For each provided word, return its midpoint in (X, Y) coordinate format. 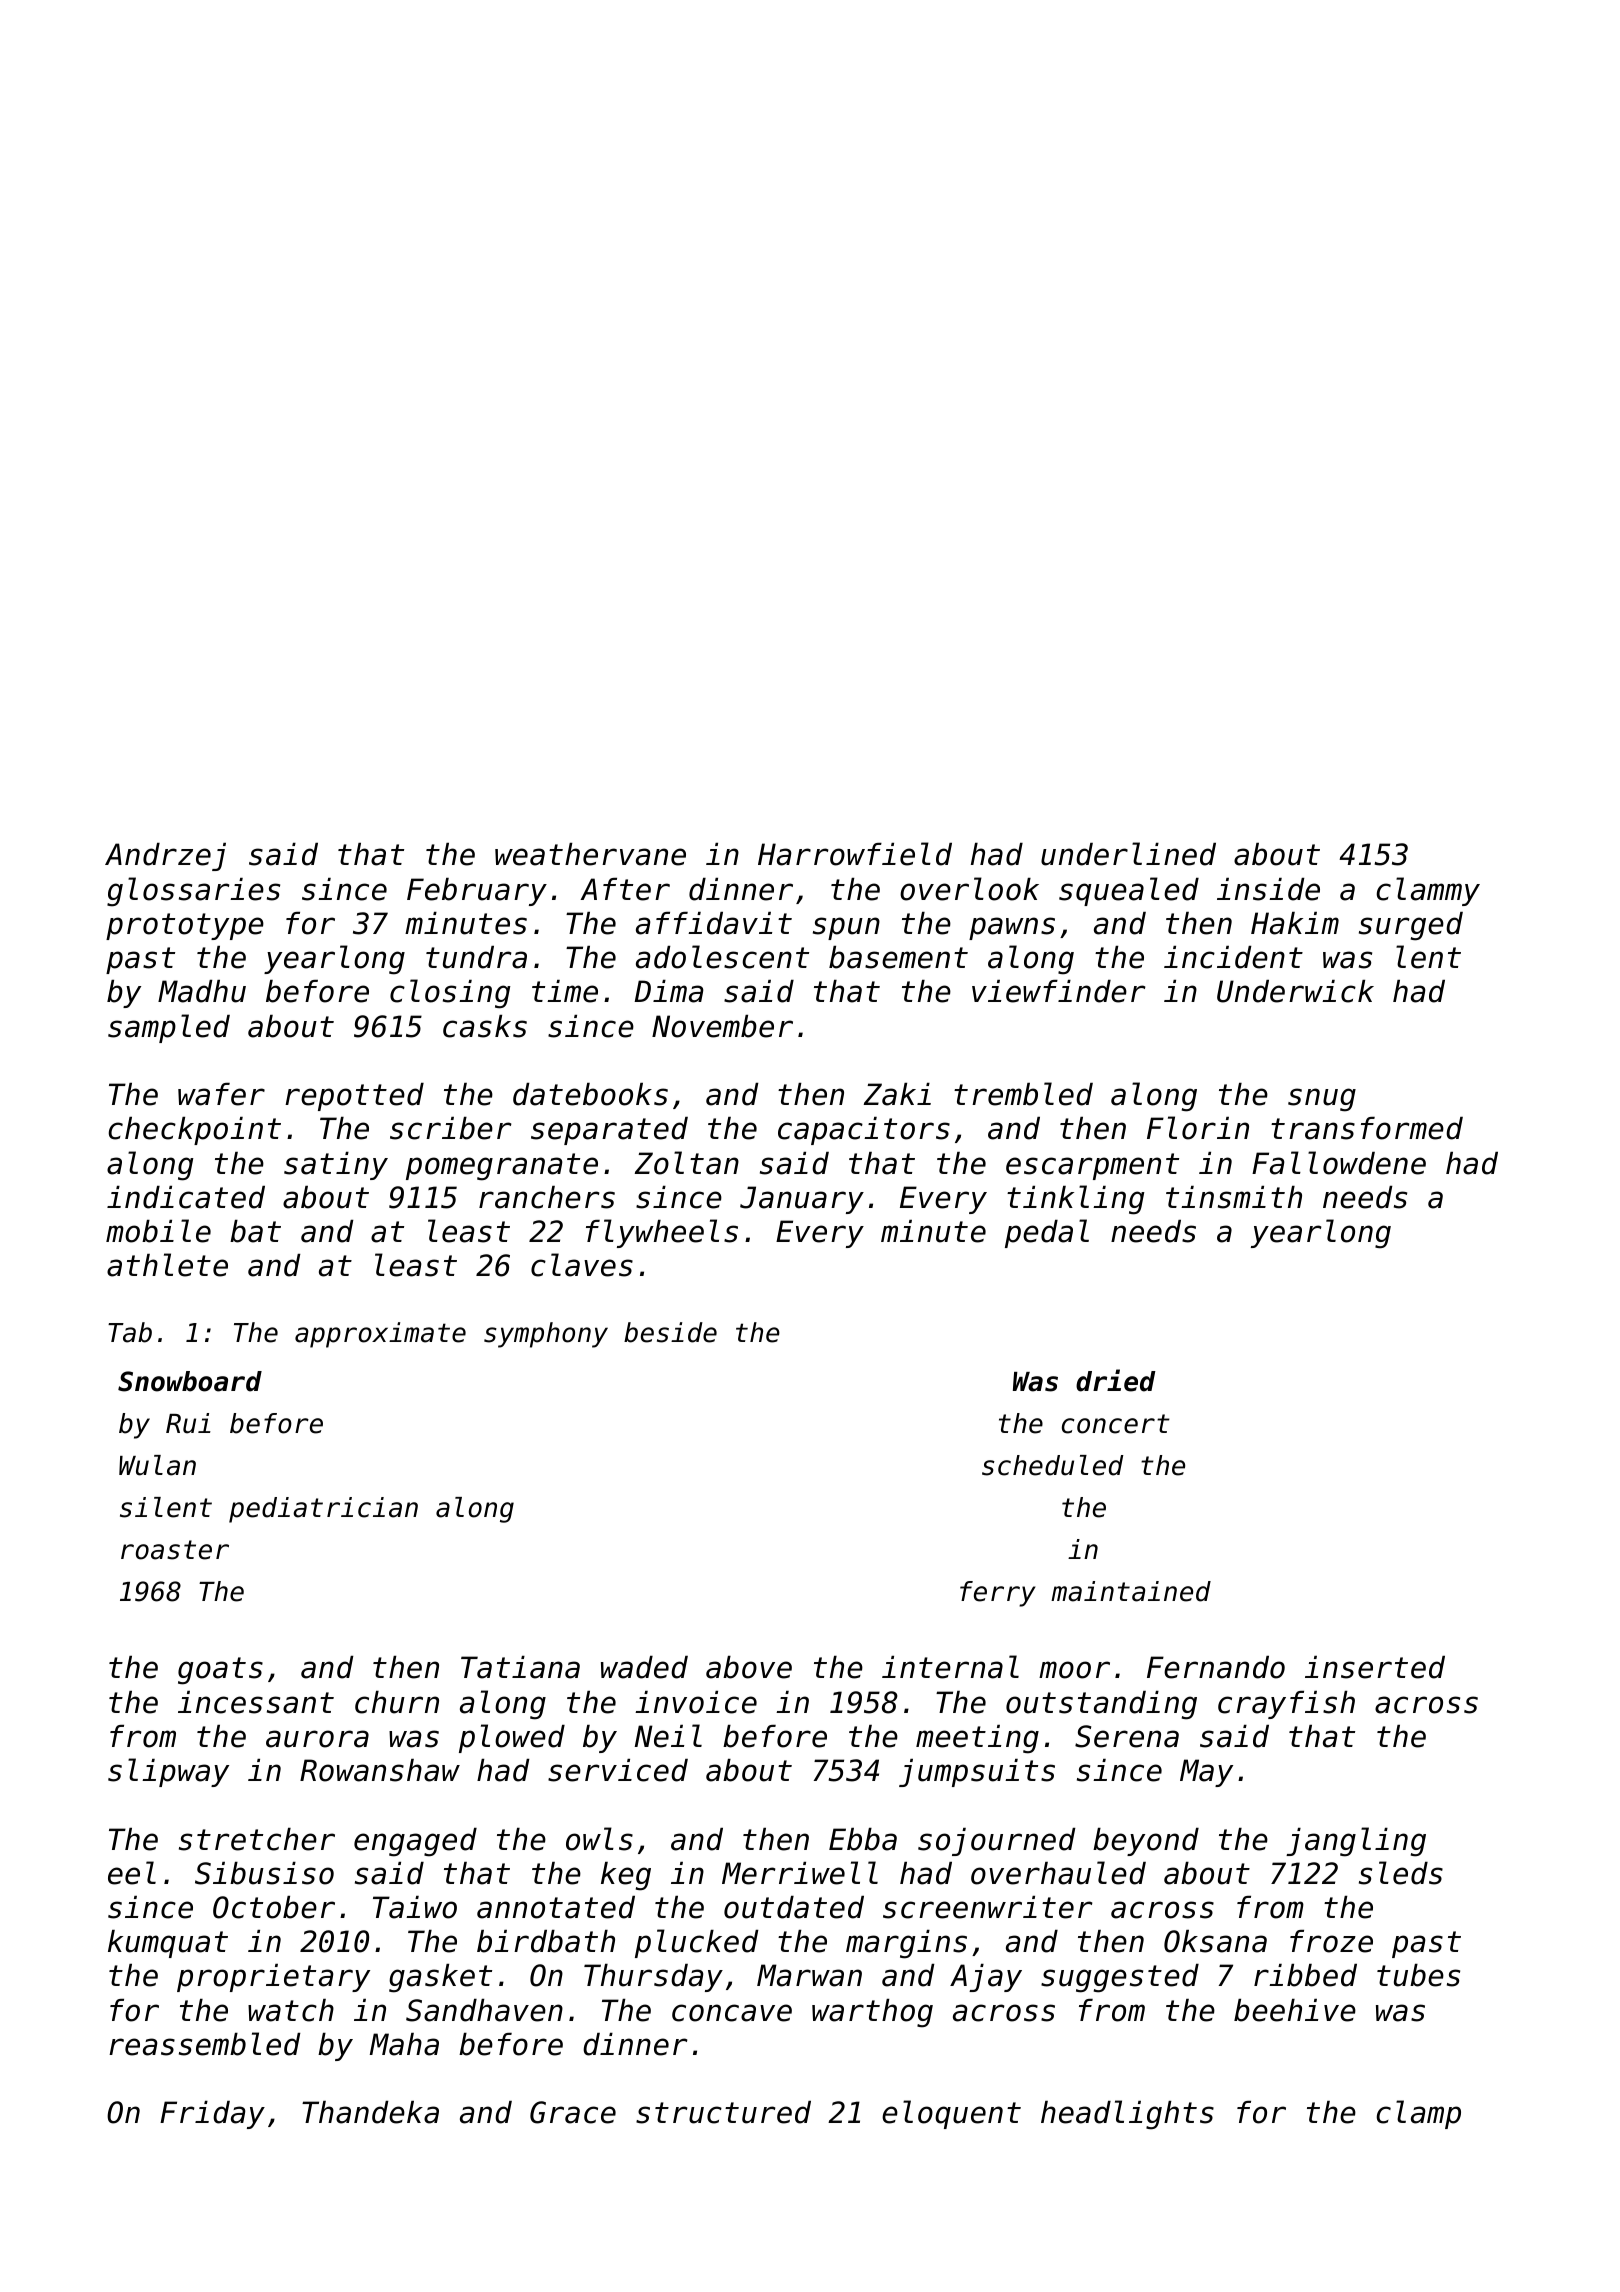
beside (670, 1332)
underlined (1128, 854)
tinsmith (1234, 1197)
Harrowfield (855, 854)
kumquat (168, 1944)
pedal (1047, 1233)
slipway (168, 1772)
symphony (546, 1335)
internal (950, 1667)
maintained (1131, 1591)
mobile (158, 1231)
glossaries (193, 892)
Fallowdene (1339, 1163)
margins (906, 1944)
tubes (1418, 1975)
